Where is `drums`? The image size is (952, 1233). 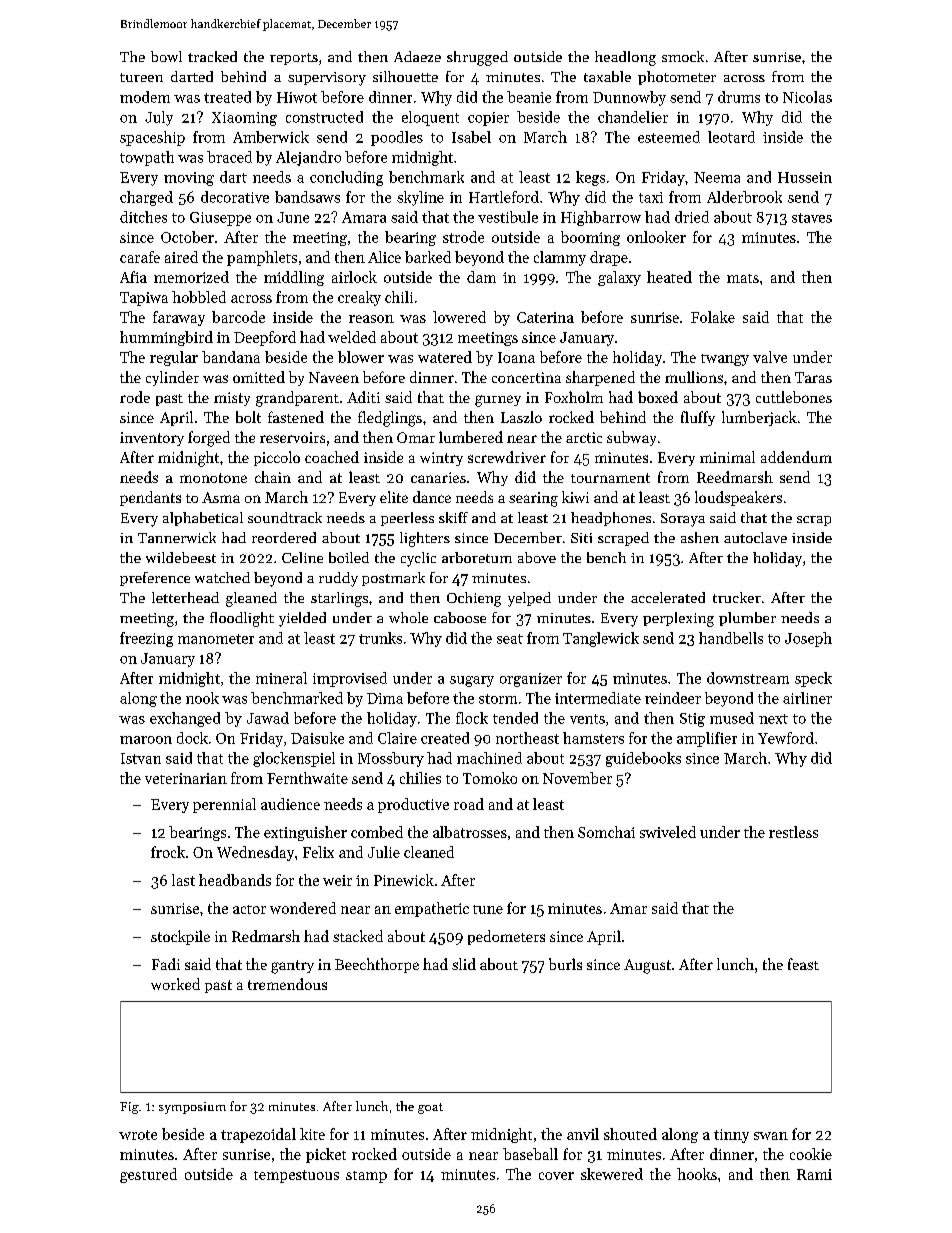 drums is located at coordinates (739, 97).
